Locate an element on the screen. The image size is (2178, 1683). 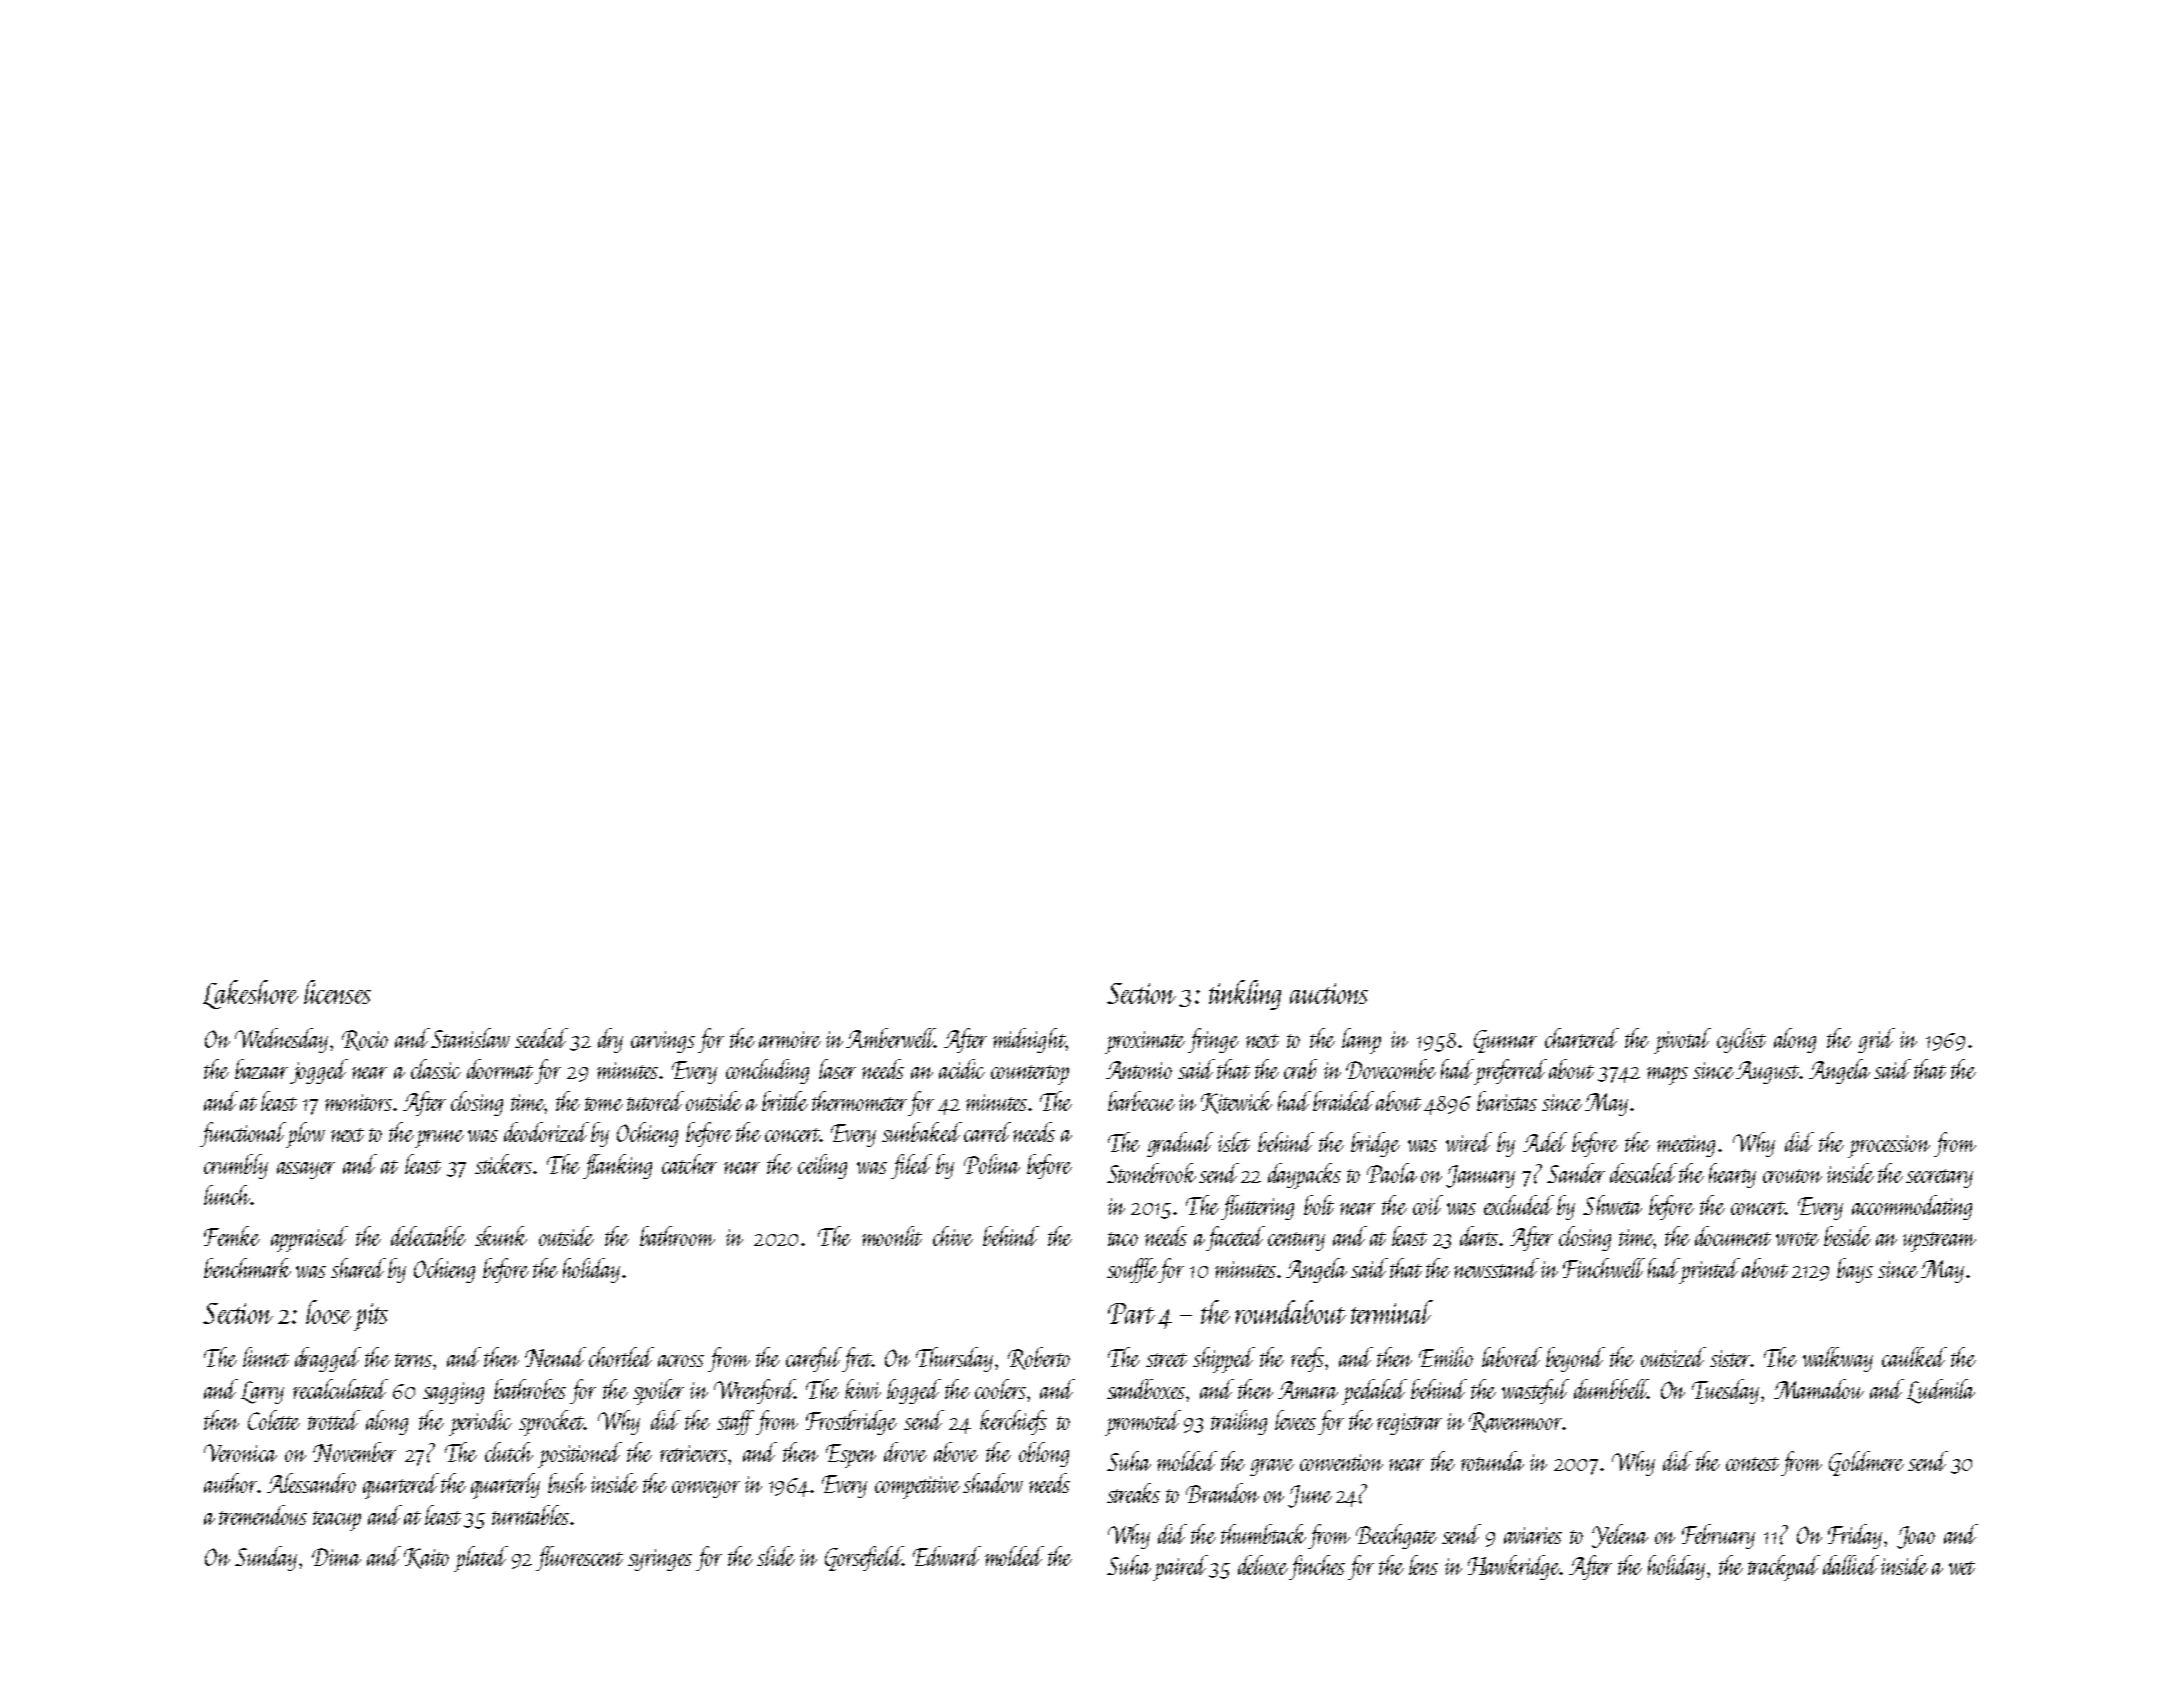
Larry is located at coordinates (262, 1392).
